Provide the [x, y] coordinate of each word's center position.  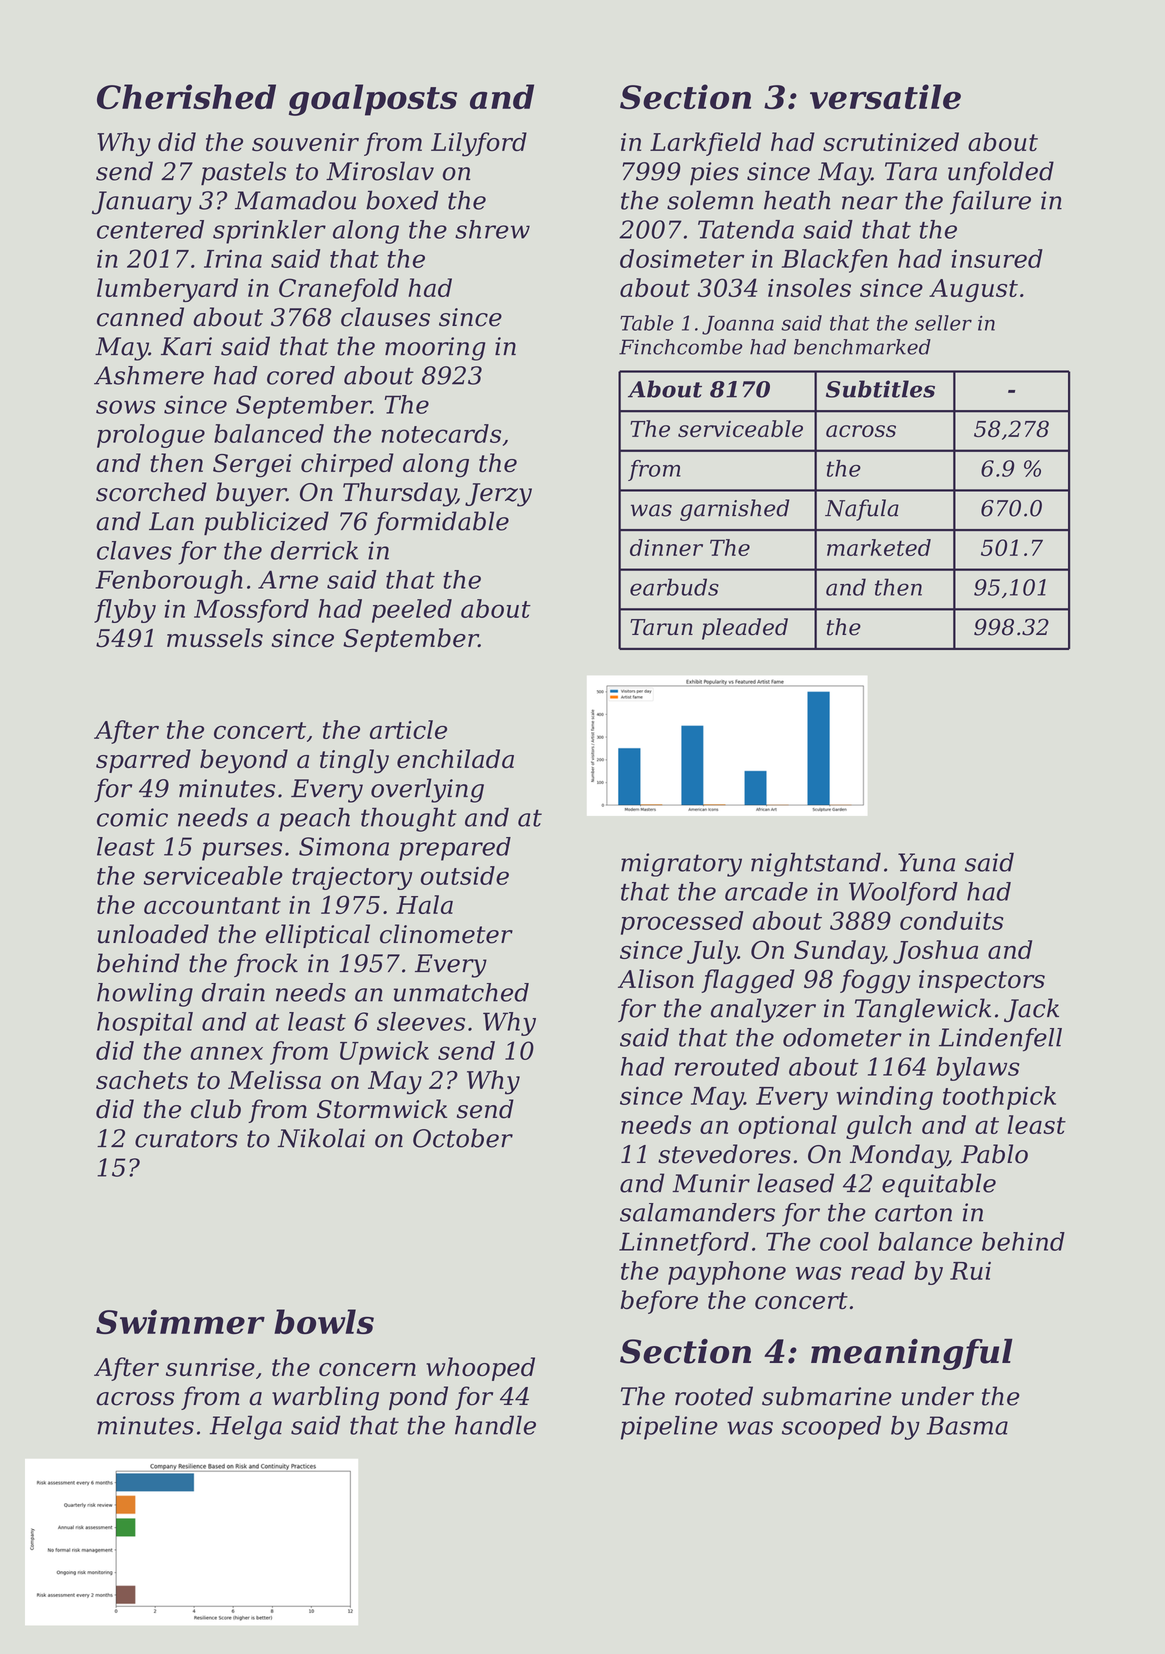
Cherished [186, 96]
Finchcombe [681, 347]
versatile [885, 96]
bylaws [978, 1069]
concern [367, 1370]
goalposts [373, 100]
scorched [151, 492]
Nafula [862, 510]
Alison [656, 979]
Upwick [384, 1053]
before [659, 1302]
